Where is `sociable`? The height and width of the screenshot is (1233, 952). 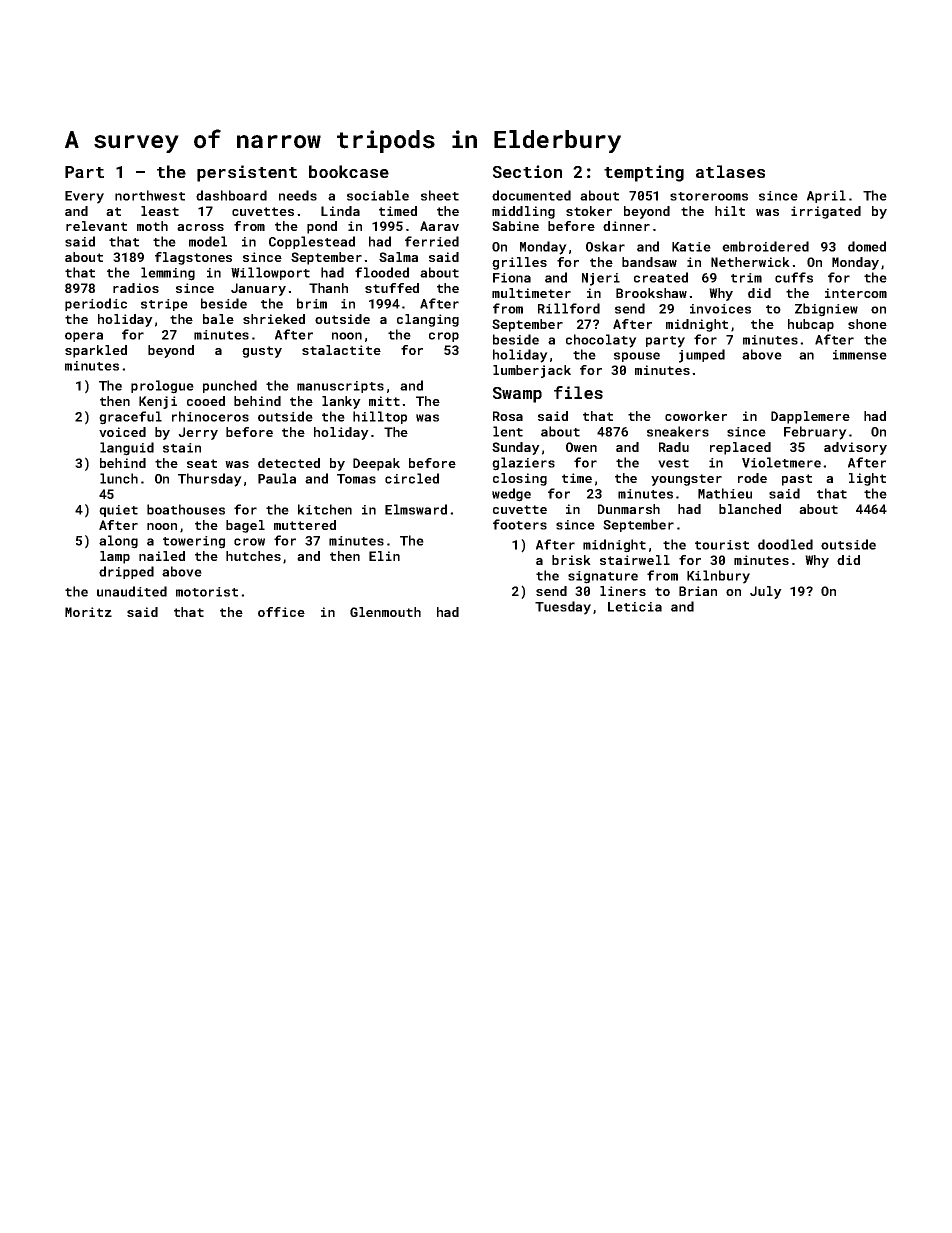
sociable is located at coordinates (378, 195).
